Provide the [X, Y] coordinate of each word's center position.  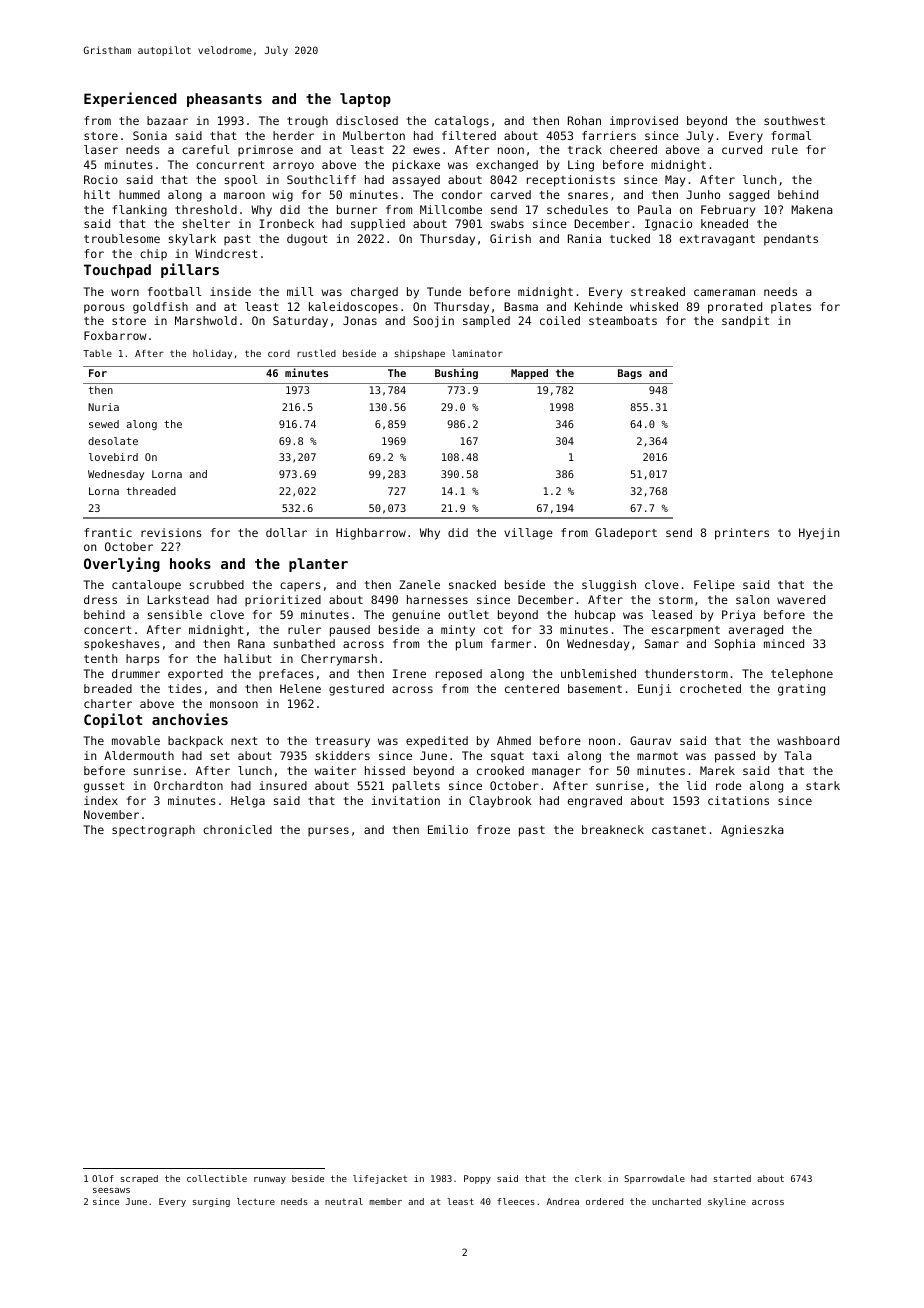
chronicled [237, 829]
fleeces [516, 1201]
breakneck [613, 829]
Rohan [584, 120]
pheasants [224, 100]
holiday [212, 354]
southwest [794, 120]
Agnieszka [752, 831]
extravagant [717, 240]
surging [211, 1202]
